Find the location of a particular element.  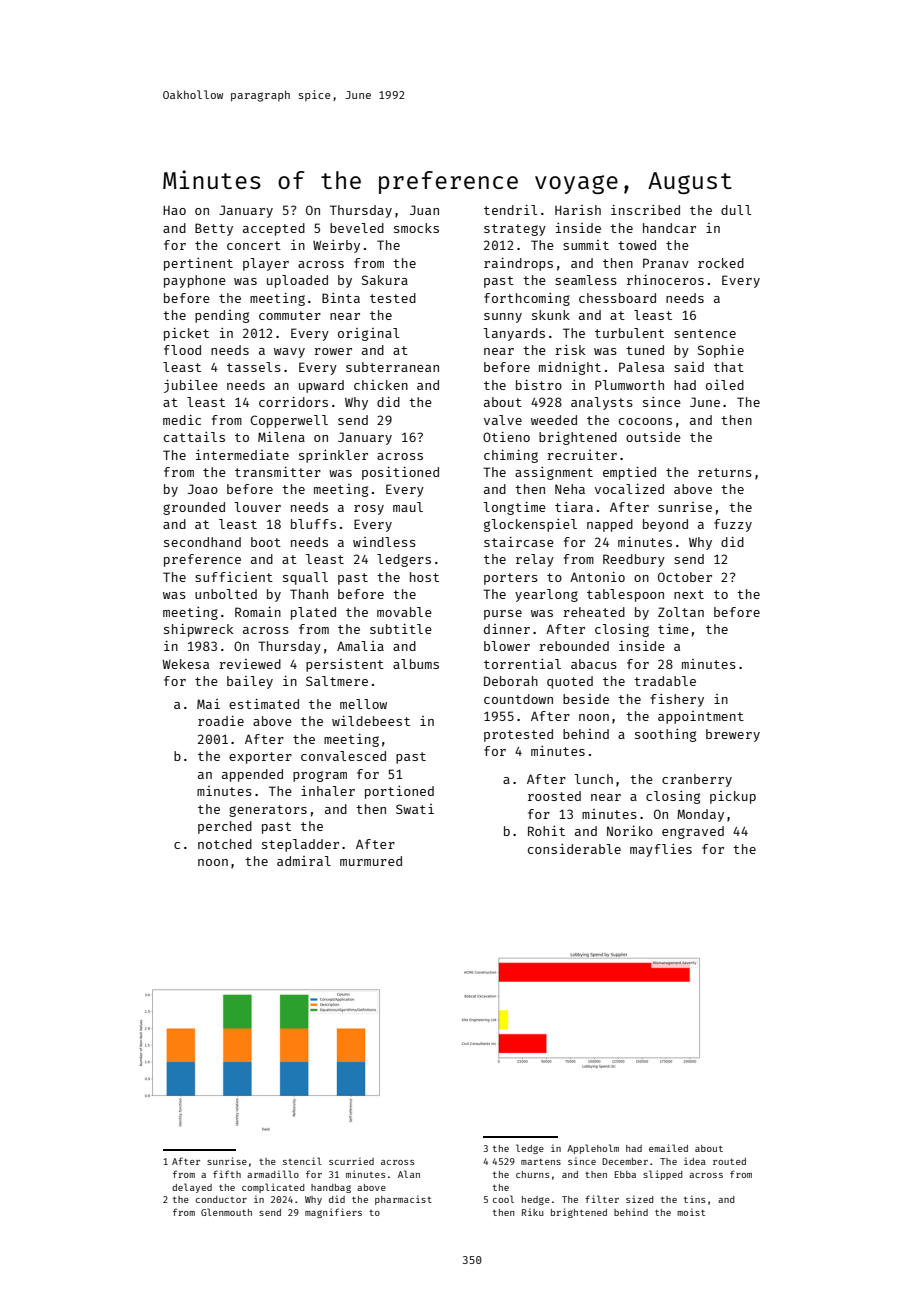

dull is located at coordinates (736, 210).
